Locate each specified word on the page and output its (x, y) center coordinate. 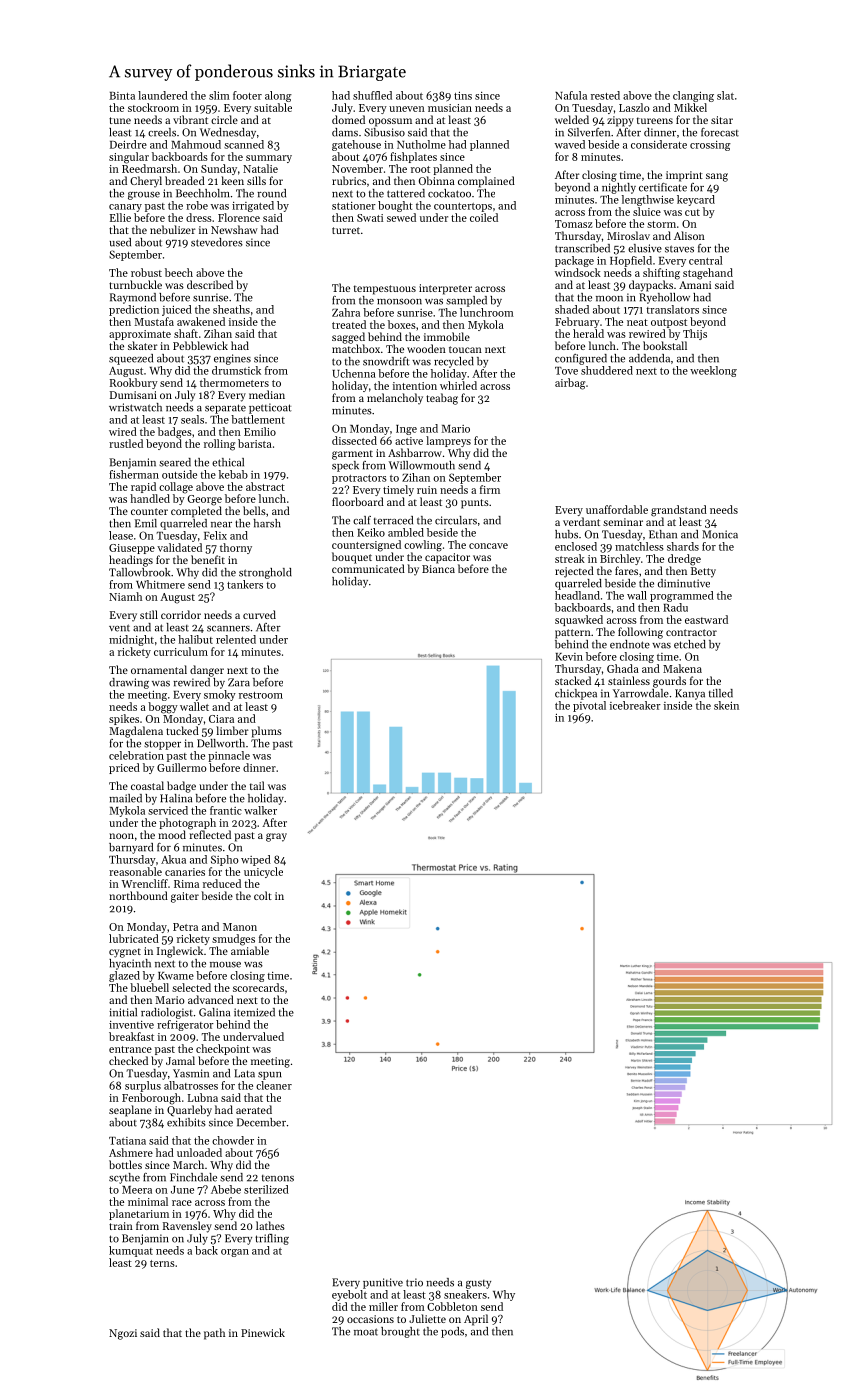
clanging (693, 96)
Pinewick (263, 1332)
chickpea (576, 694)
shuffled (372, 95)
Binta (122, 96)
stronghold (265, 573)
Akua (173, 859)
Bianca (438, 569)
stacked (573, 680)
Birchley (620, 559)
